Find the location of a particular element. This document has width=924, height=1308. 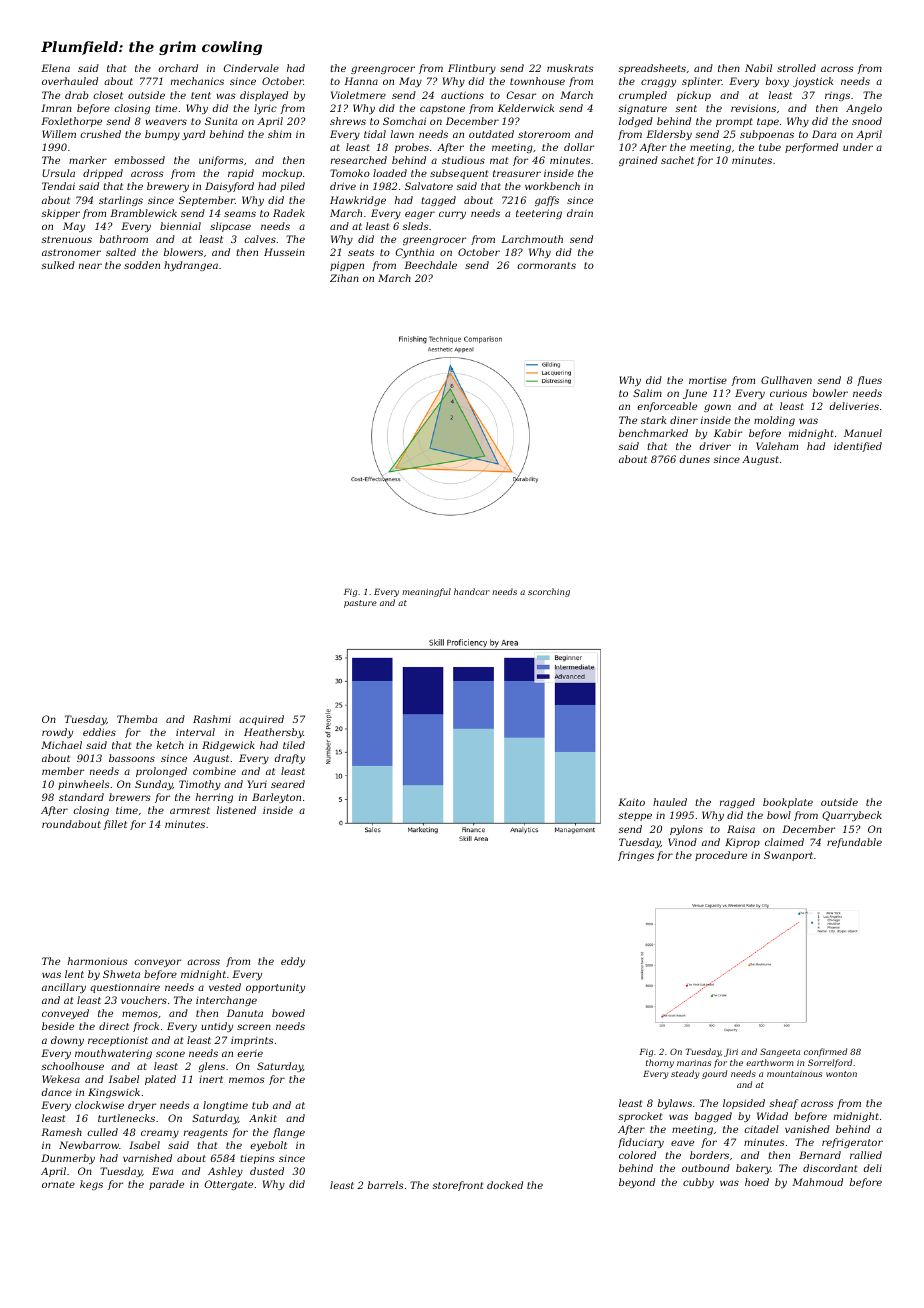

docked is located at coordinates (505, 1185).
